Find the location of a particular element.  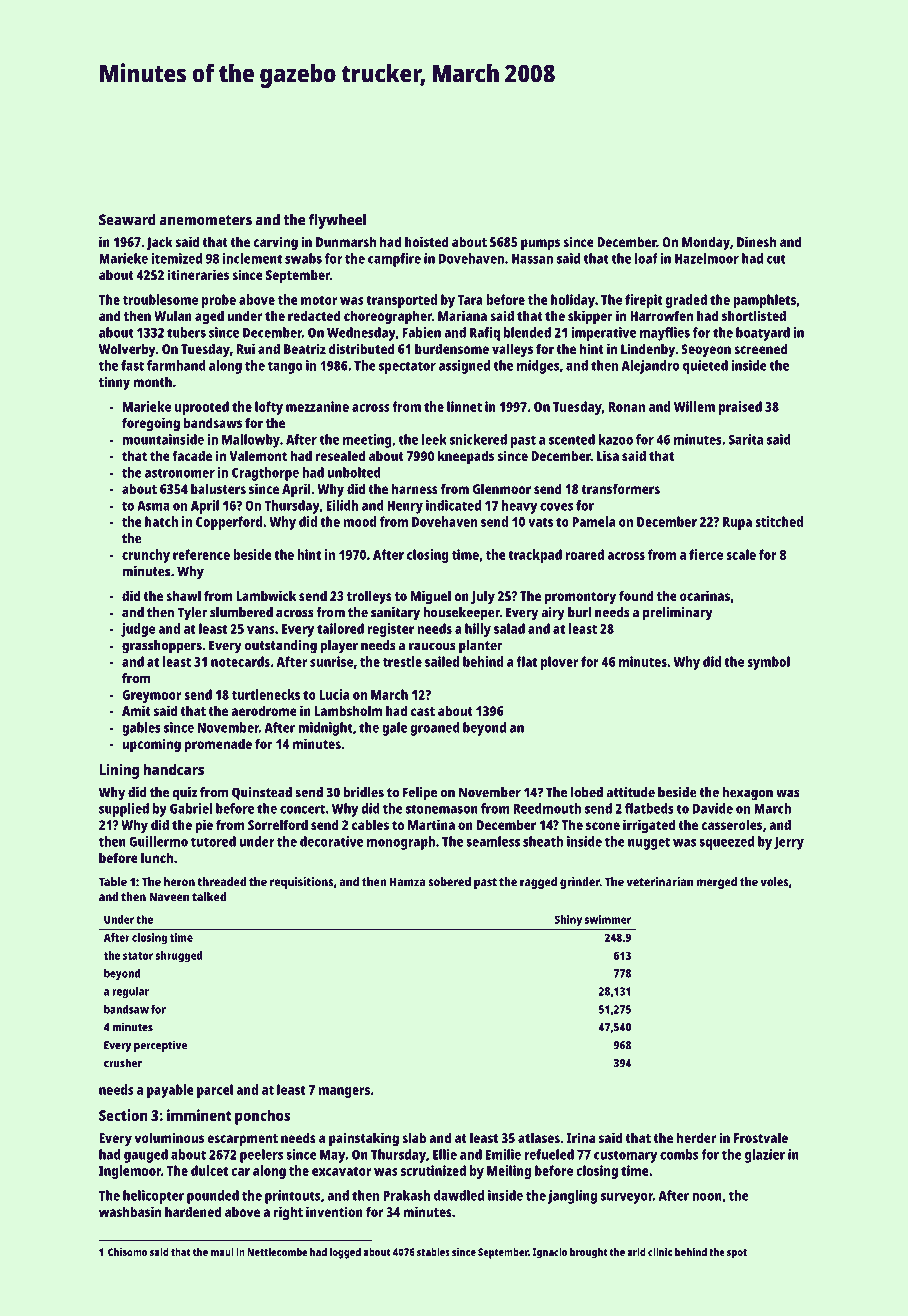

Guillermo is located at coordinates (158, 841).
